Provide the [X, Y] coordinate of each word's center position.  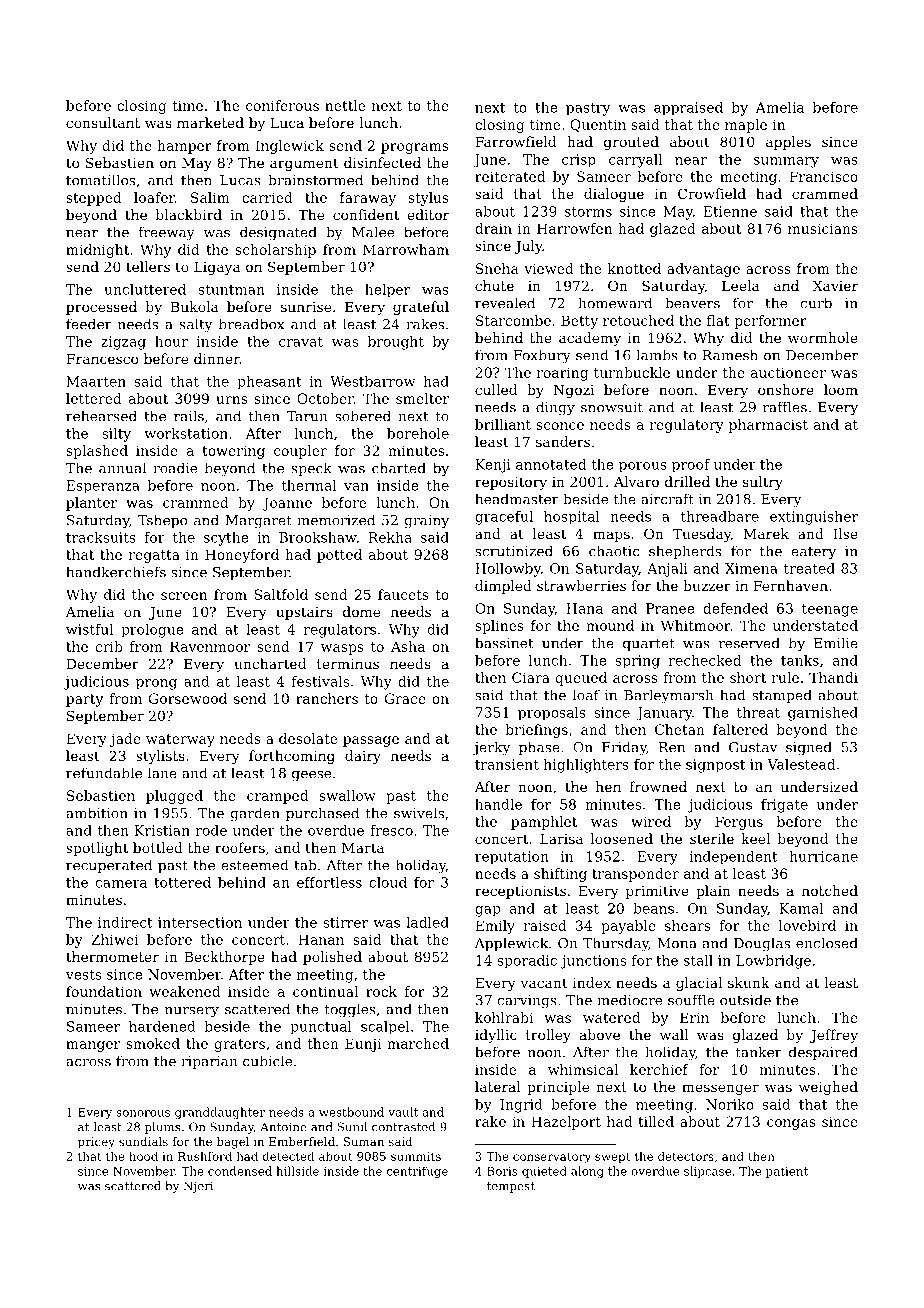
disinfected [382, 162]
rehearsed [101, 416]
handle [498, 804]
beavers [692, 303]
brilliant [503, 424]
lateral [498, 1086]
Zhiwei [115, 939]
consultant [103, 122]
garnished [823, 714]
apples [788, 143]
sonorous [143, 1113]
